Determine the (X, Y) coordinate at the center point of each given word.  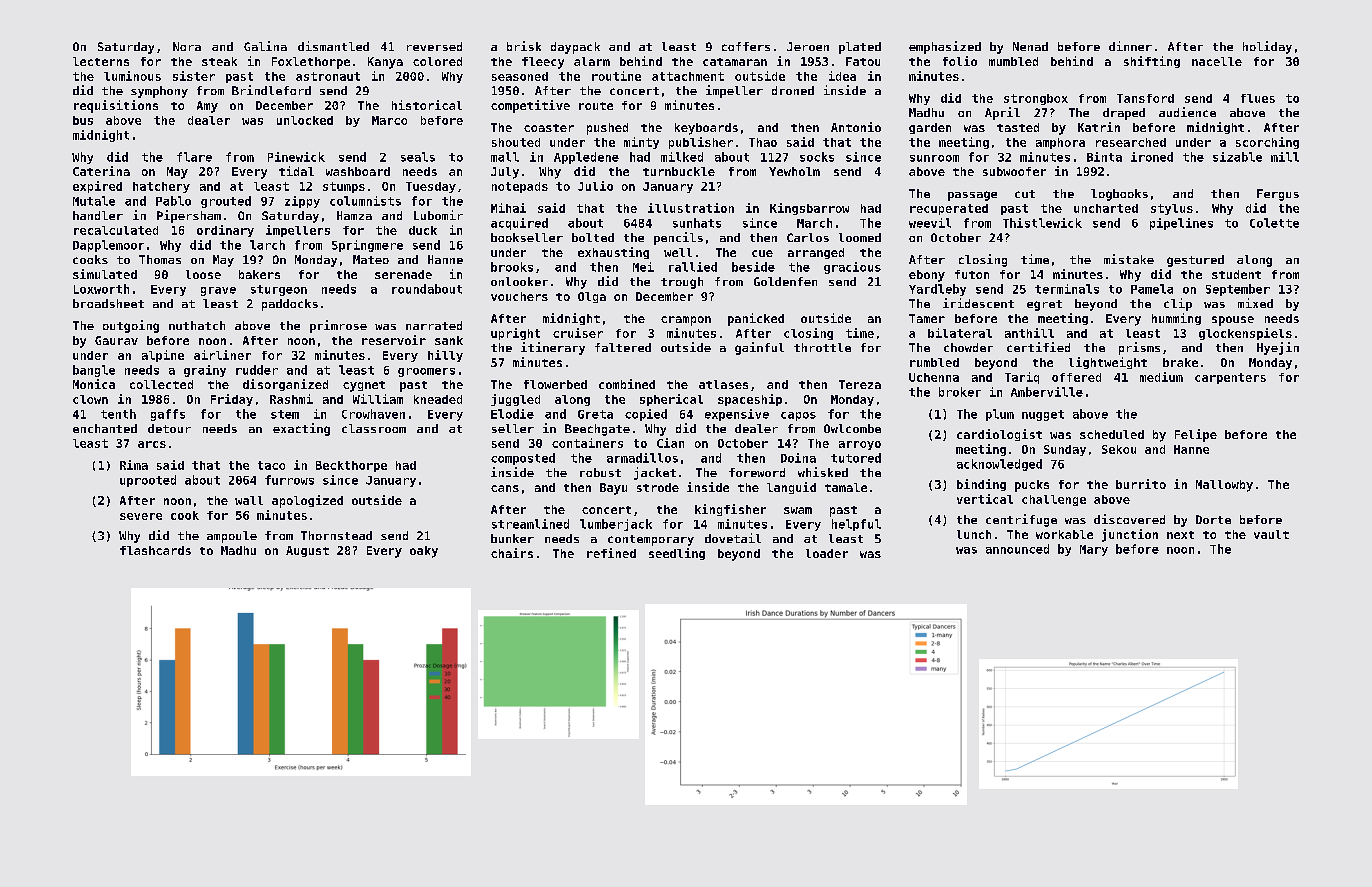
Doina (798, 458)
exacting (301, 429)
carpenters (1230, 378)
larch (267, 245)
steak (219, 61)
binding (981, 485)
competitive (530, 106)
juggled (515, 400)
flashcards (155, 550)
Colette (1274, 223)
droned (793, 90)
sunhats (697, 223)
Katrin (1099, 127)
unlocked (305, 120)
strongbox (1036, 99)
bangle (94, 371)
